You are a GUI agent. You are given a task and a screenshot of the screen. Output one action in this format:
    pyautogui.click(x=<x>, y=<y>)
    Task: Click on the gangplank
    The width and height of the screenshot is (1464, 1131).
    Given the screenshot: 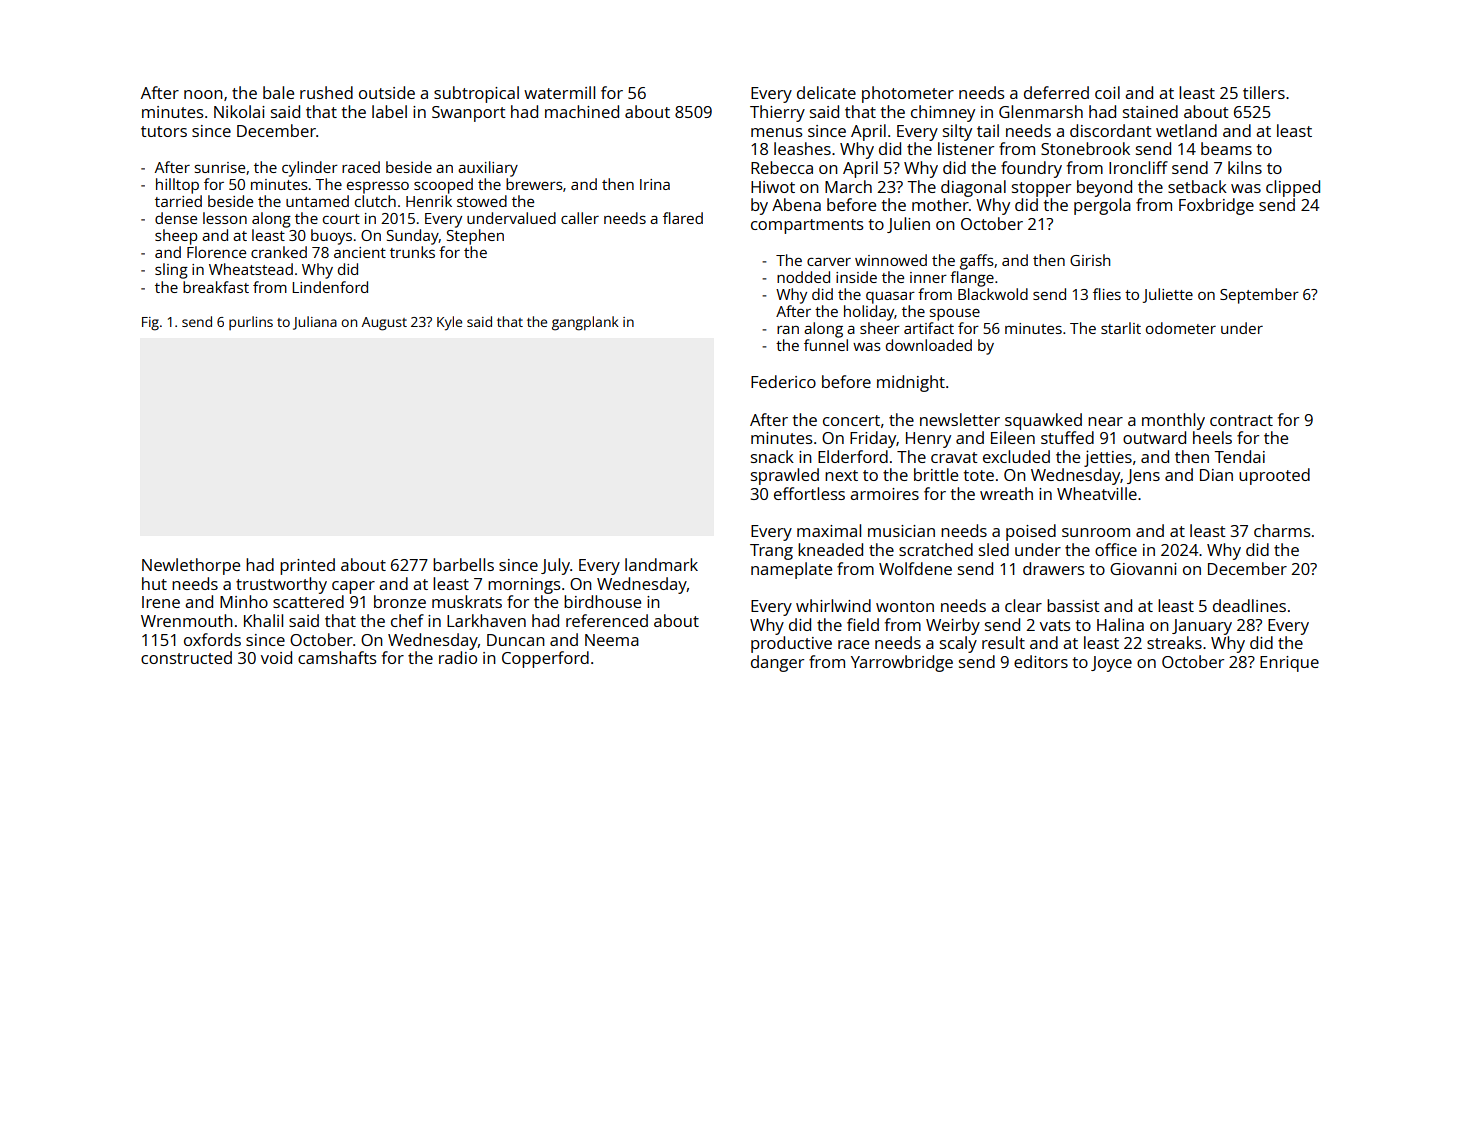 What is the action you would take?
    pyautogui.click(x=585, y=323)
